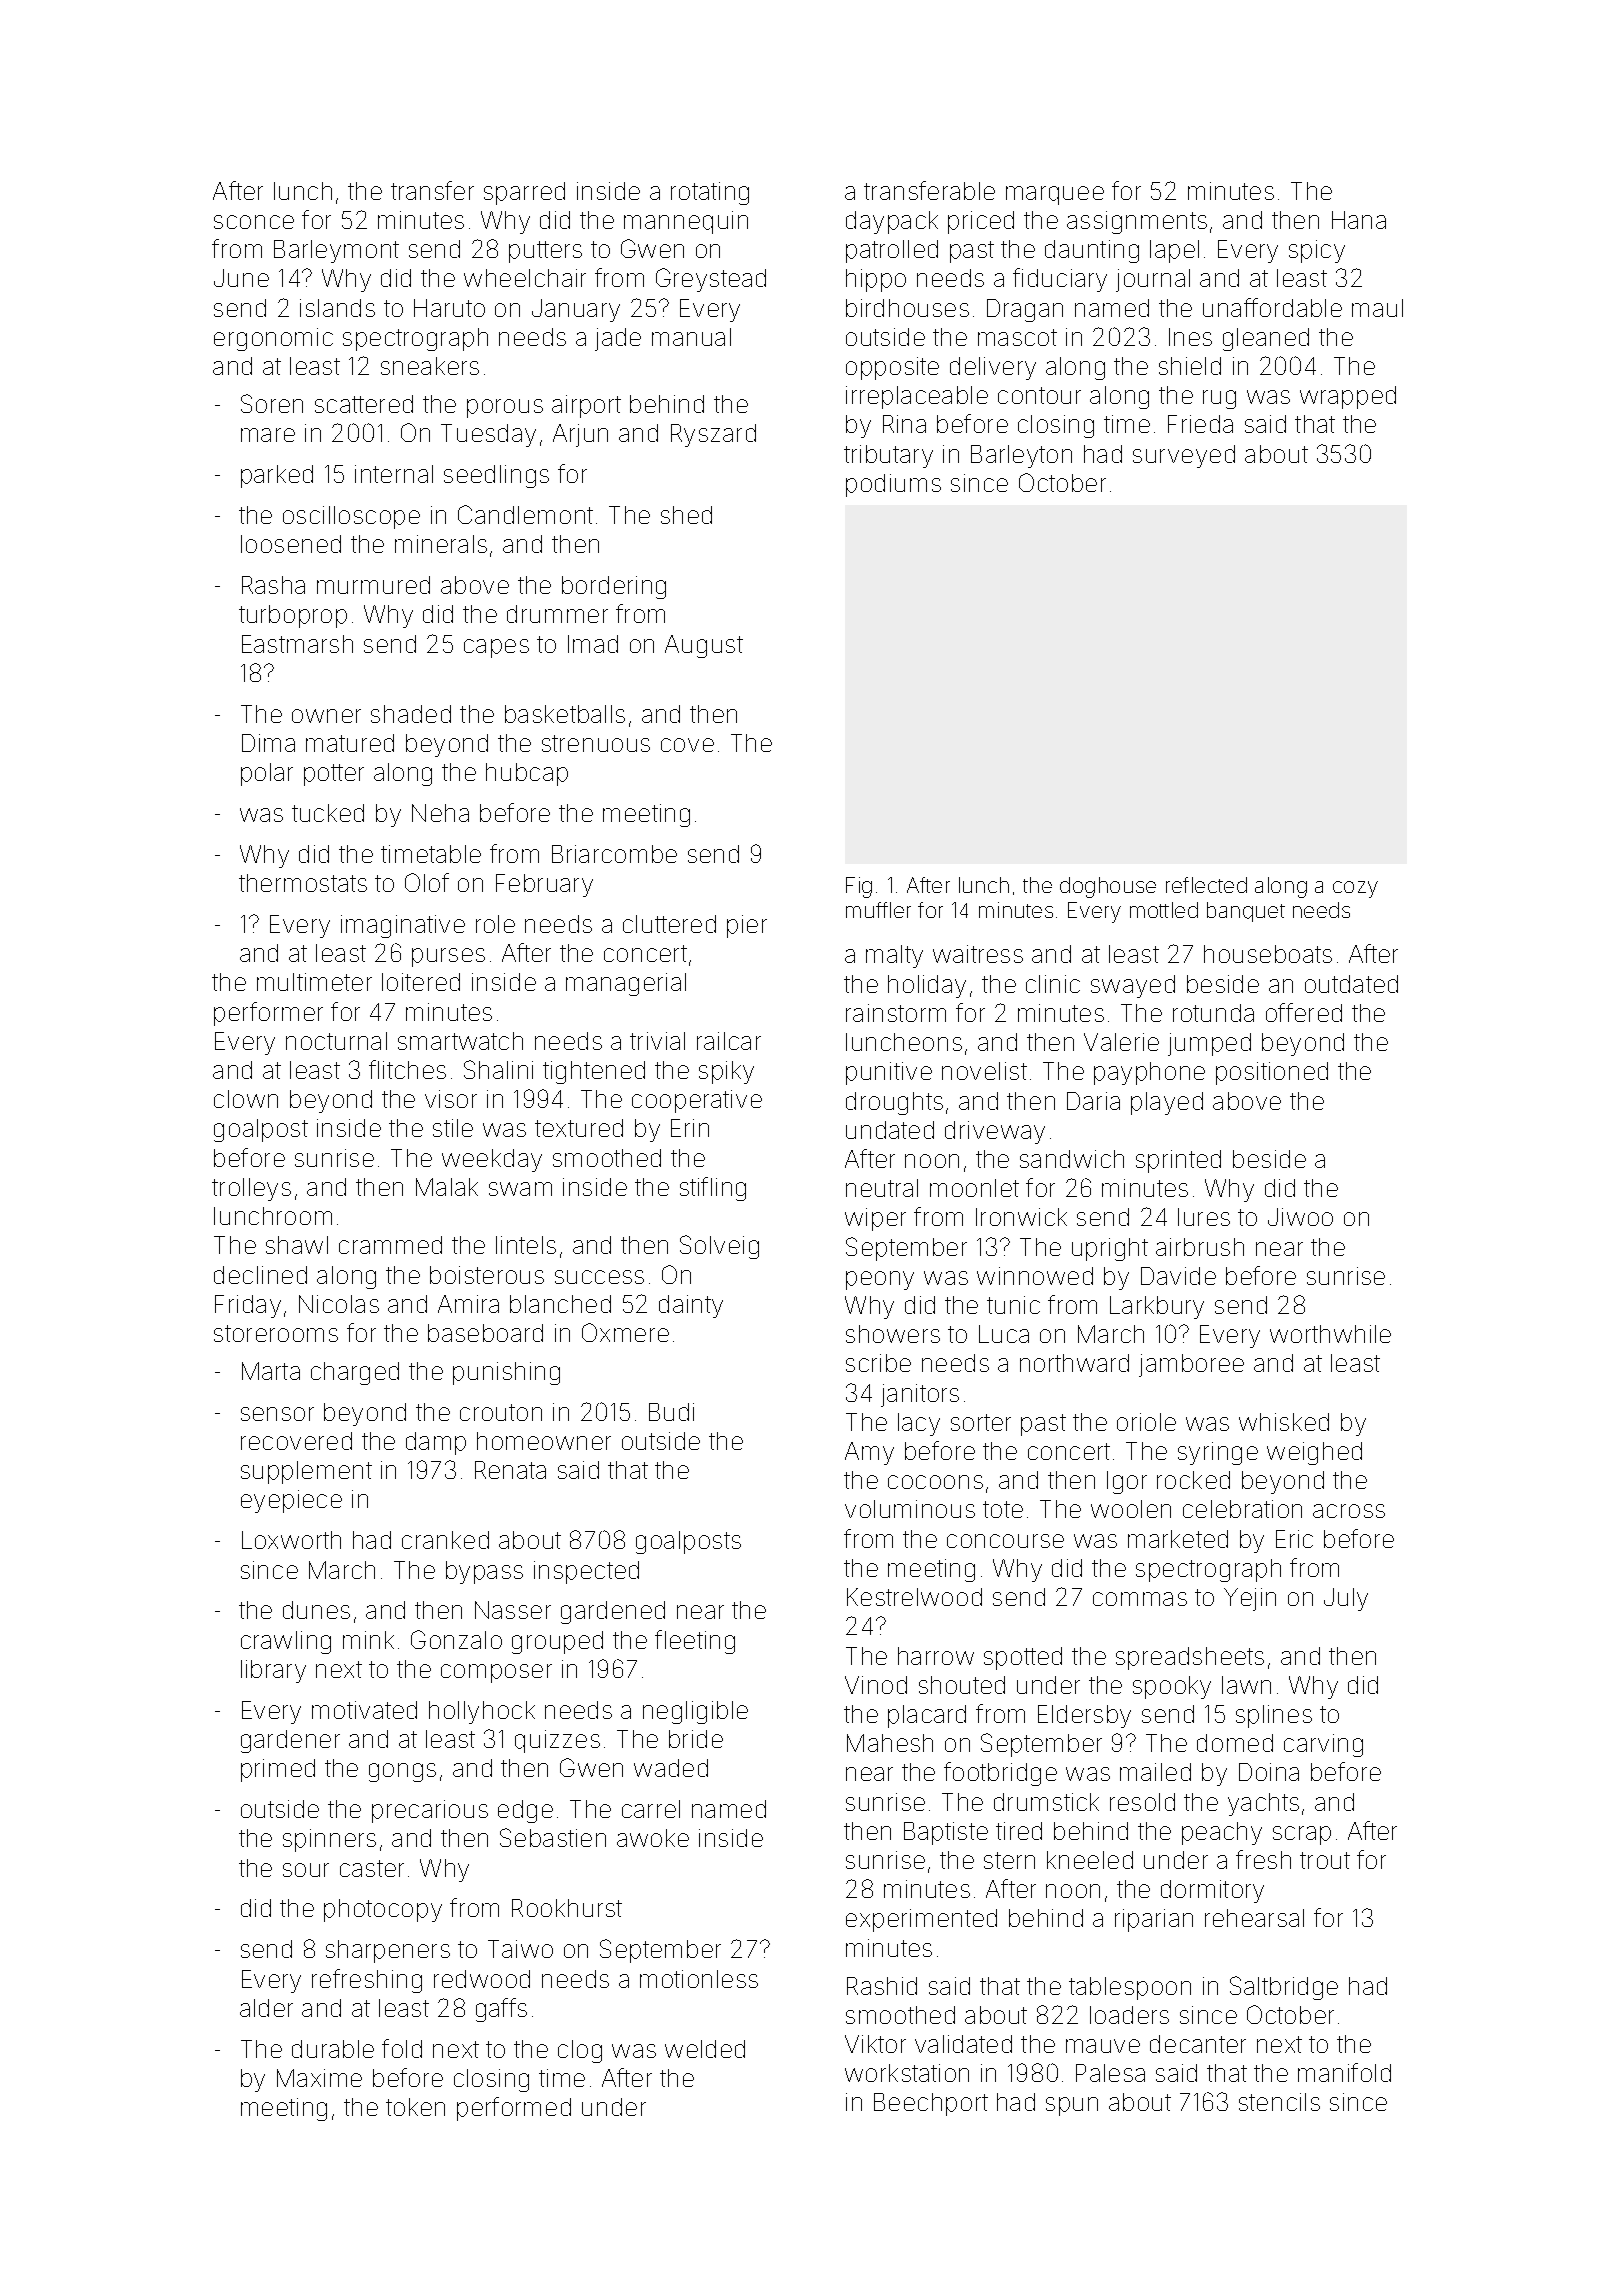 The width and height of the document is (1620, 2292). I want to click on sharpeners, so click(388, 1951).
